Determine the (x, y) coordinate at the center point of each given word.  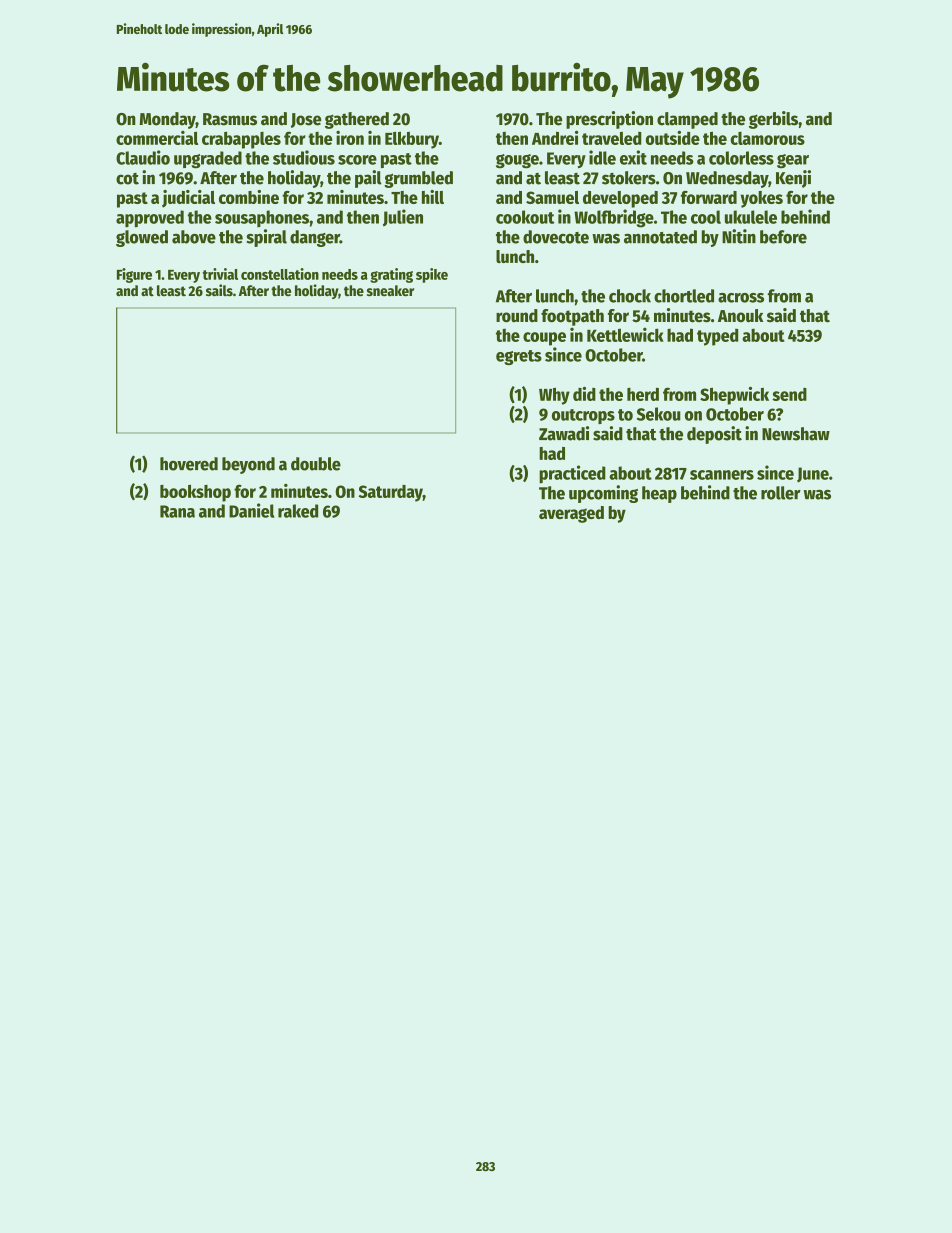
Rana (177, 511)
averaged (571, 514)
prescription (609, 120)
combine (249, 197)
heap (659, 494)
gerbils (773, 120)
